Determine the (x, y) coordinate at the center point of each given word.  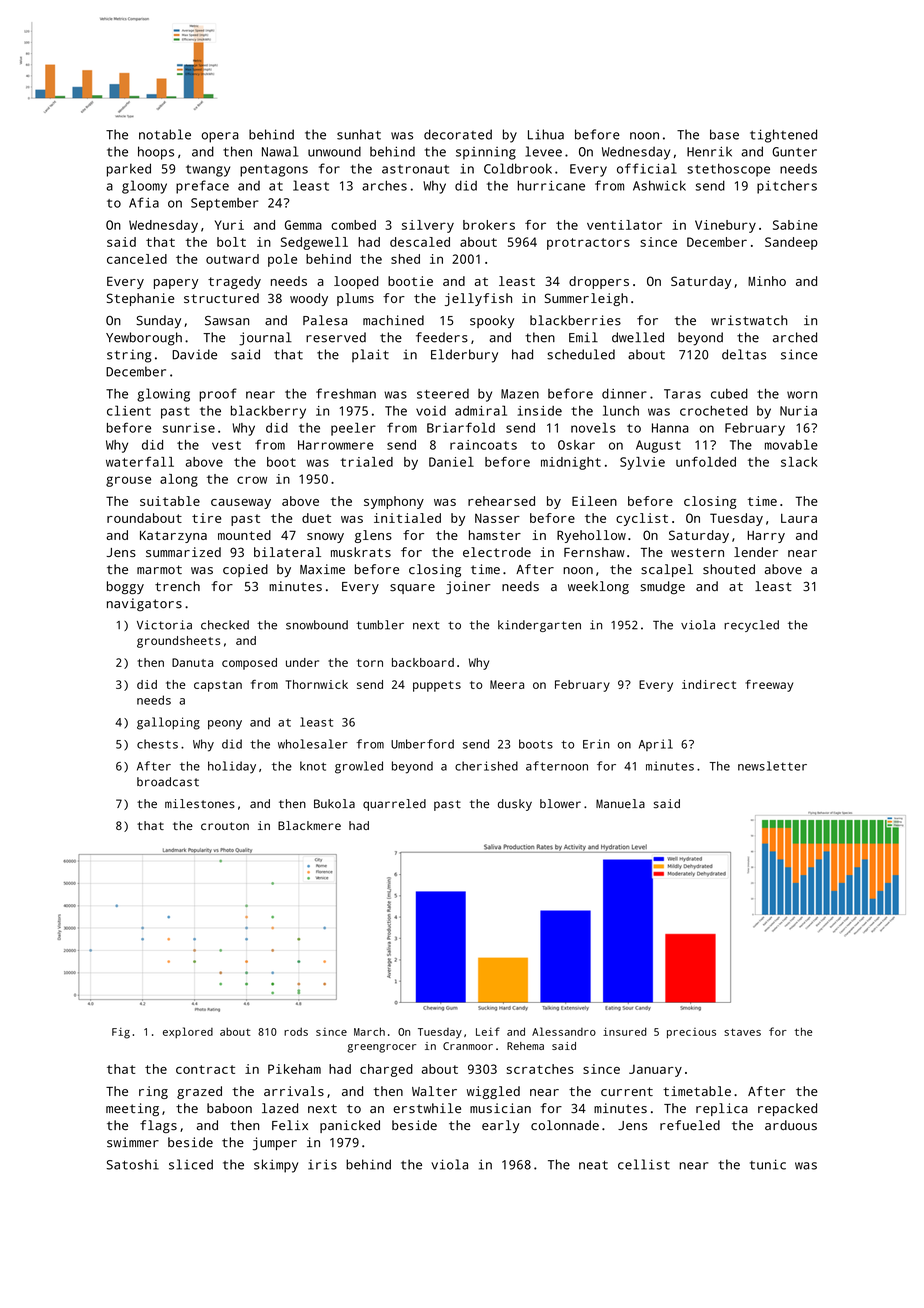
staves (742, 1032)
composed (249, 664)
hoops (156, 153)
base (724, 134)
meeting (132, 1109)
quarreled (394, 805)
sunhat (359, 134)
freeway (769, 686)
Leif (488, 1031)
